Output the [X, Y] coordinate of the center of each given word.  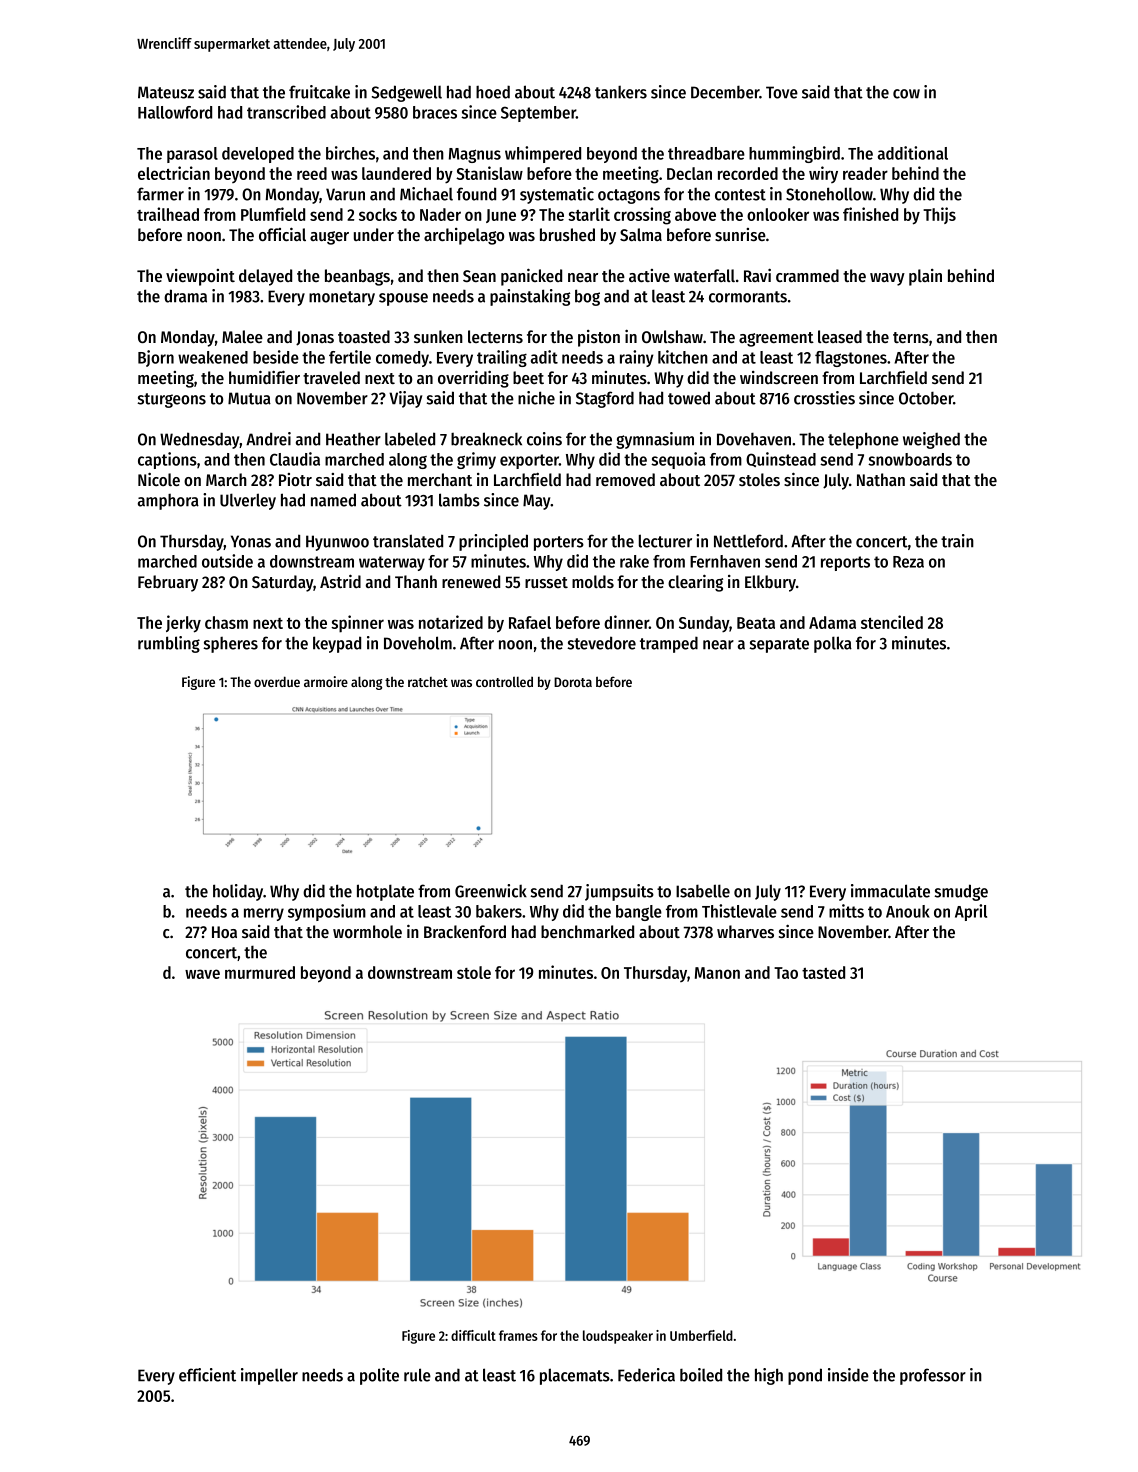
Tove [782, 92]
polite [379, 1376]
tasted [823, 972]
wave [202, 974]
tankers [621, 92]
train [957, 541]
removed [625, 479]
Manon [717, 973]
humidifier [264, 377]
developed [258, 155]
